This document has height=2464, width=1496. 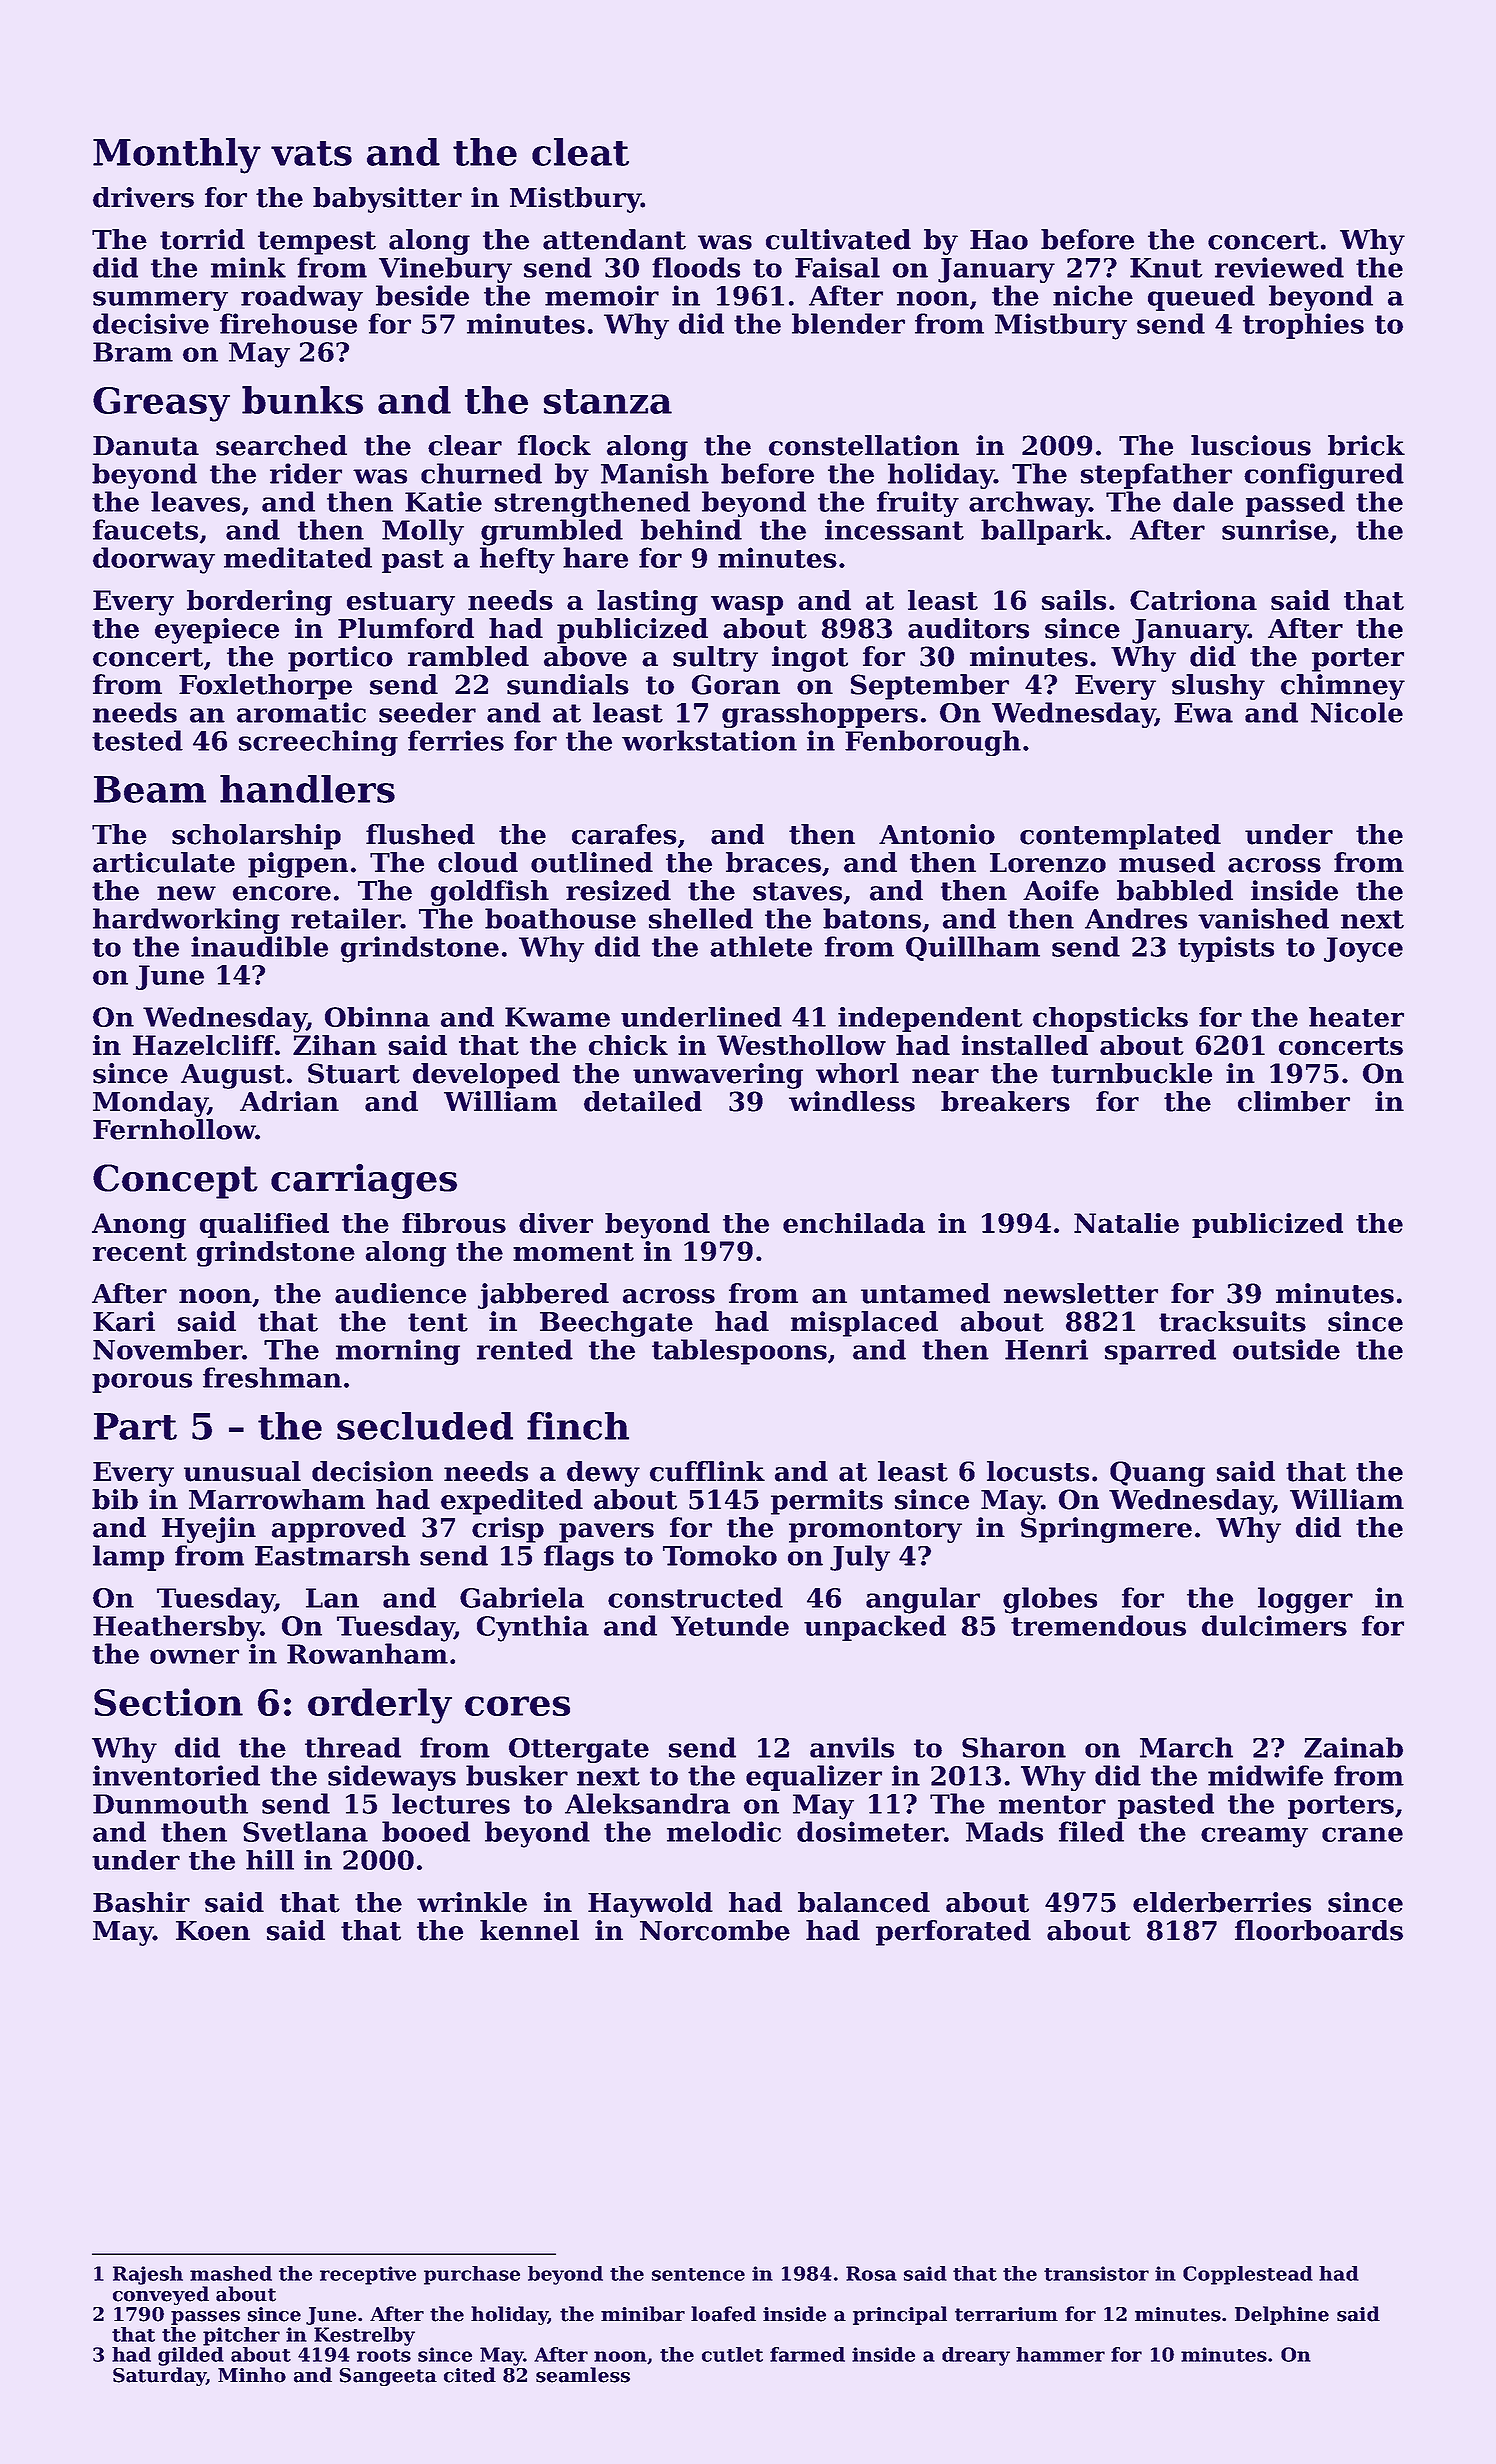 I want to click on Anong, so click(x=139, y=1226).
